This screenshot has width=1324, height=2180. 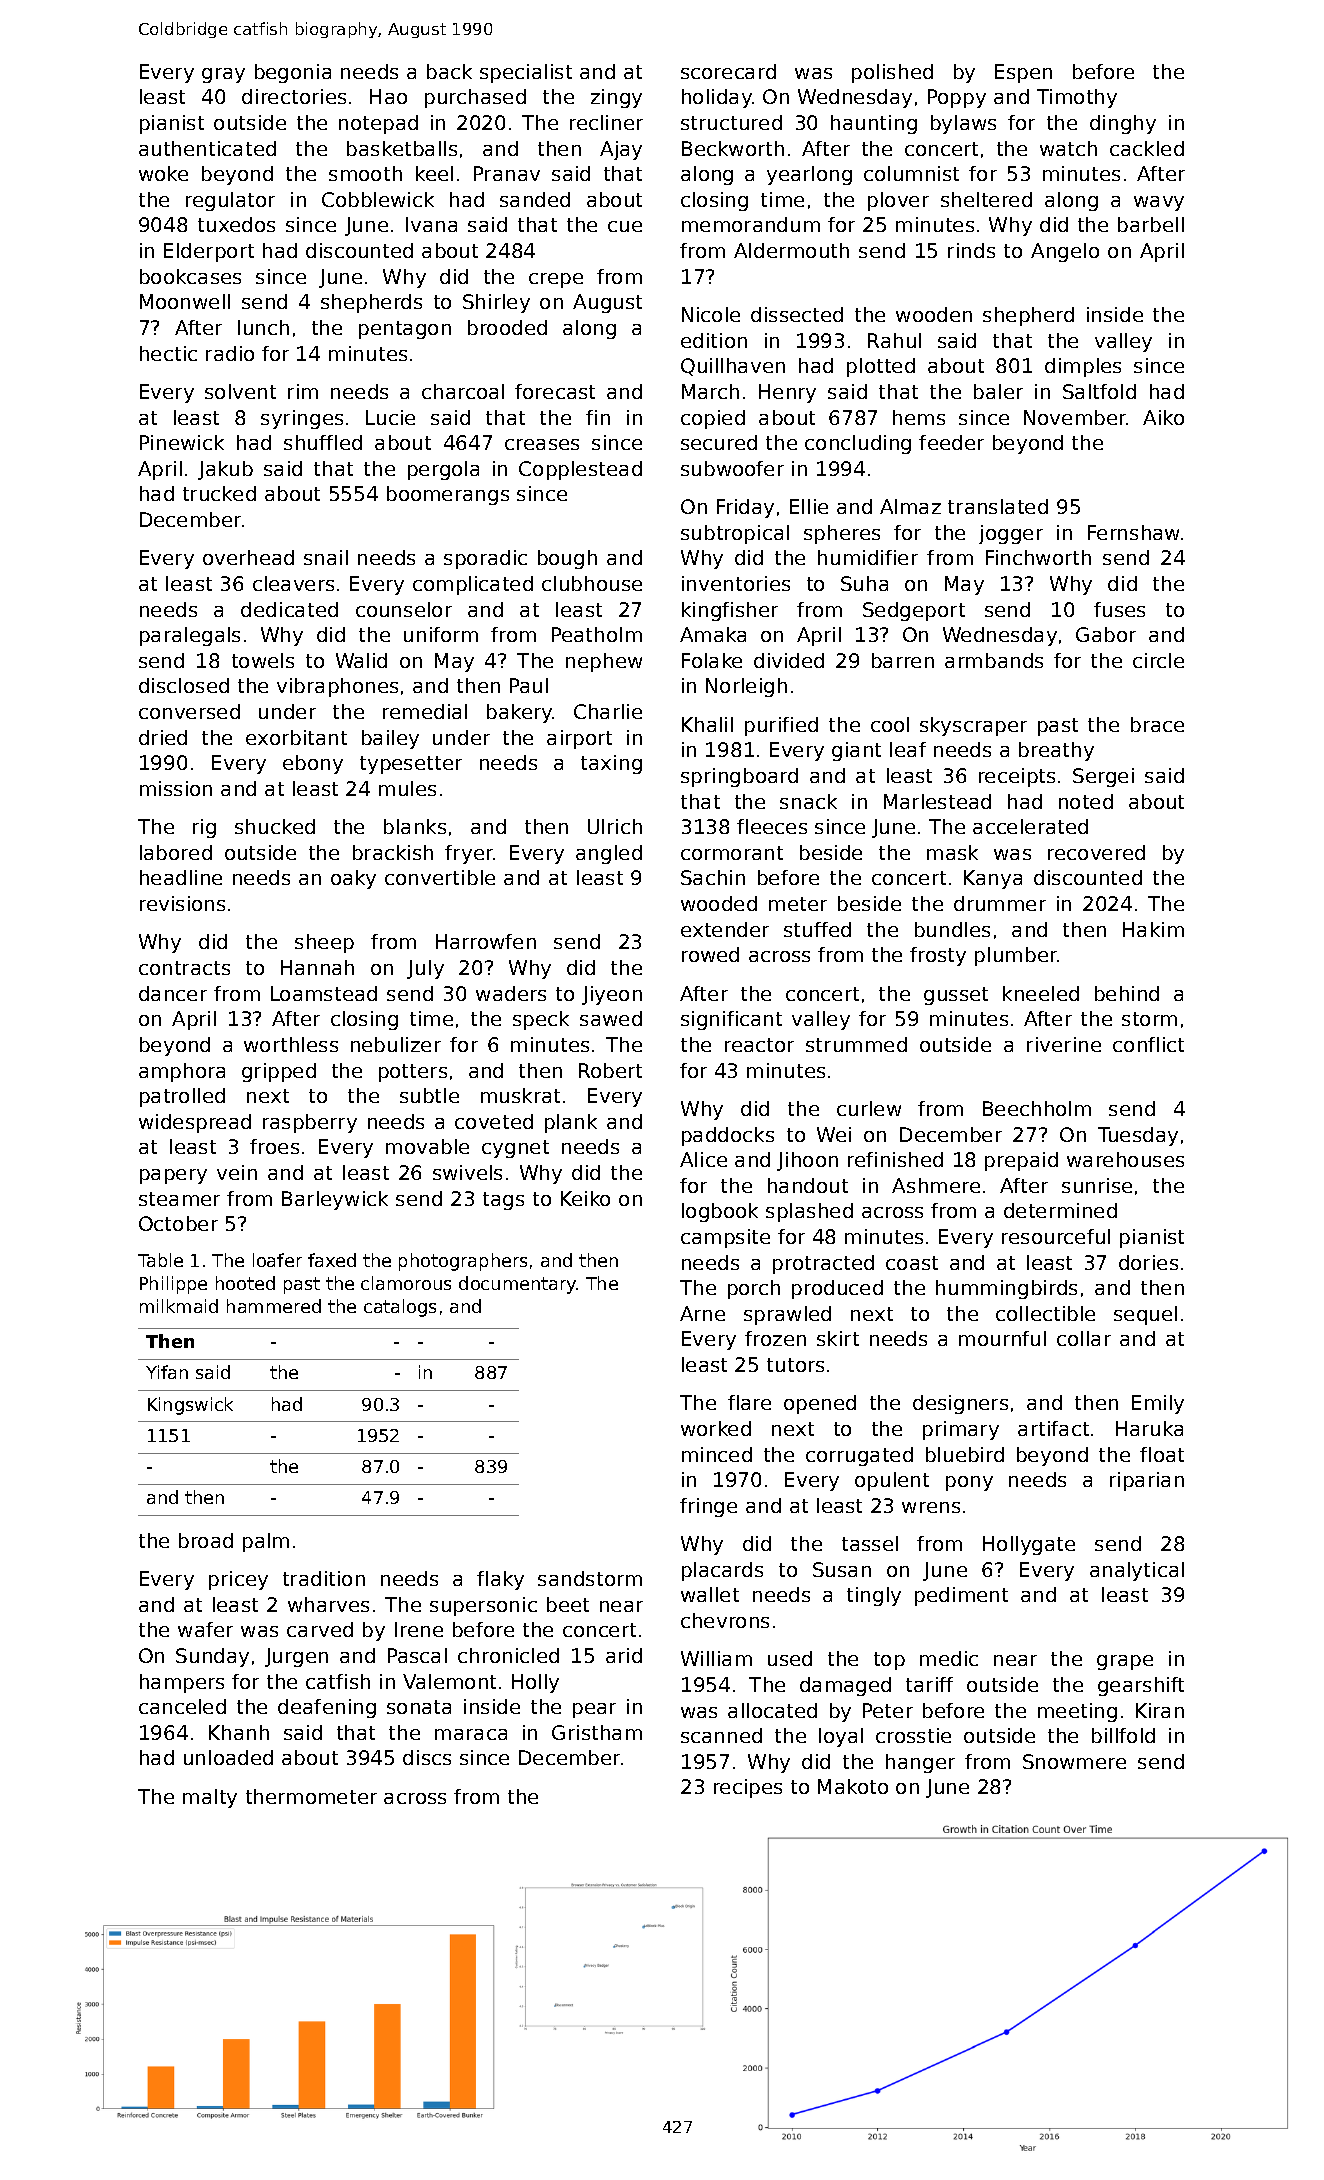 I want to click on Hannah, so click(x=317, y=967).
